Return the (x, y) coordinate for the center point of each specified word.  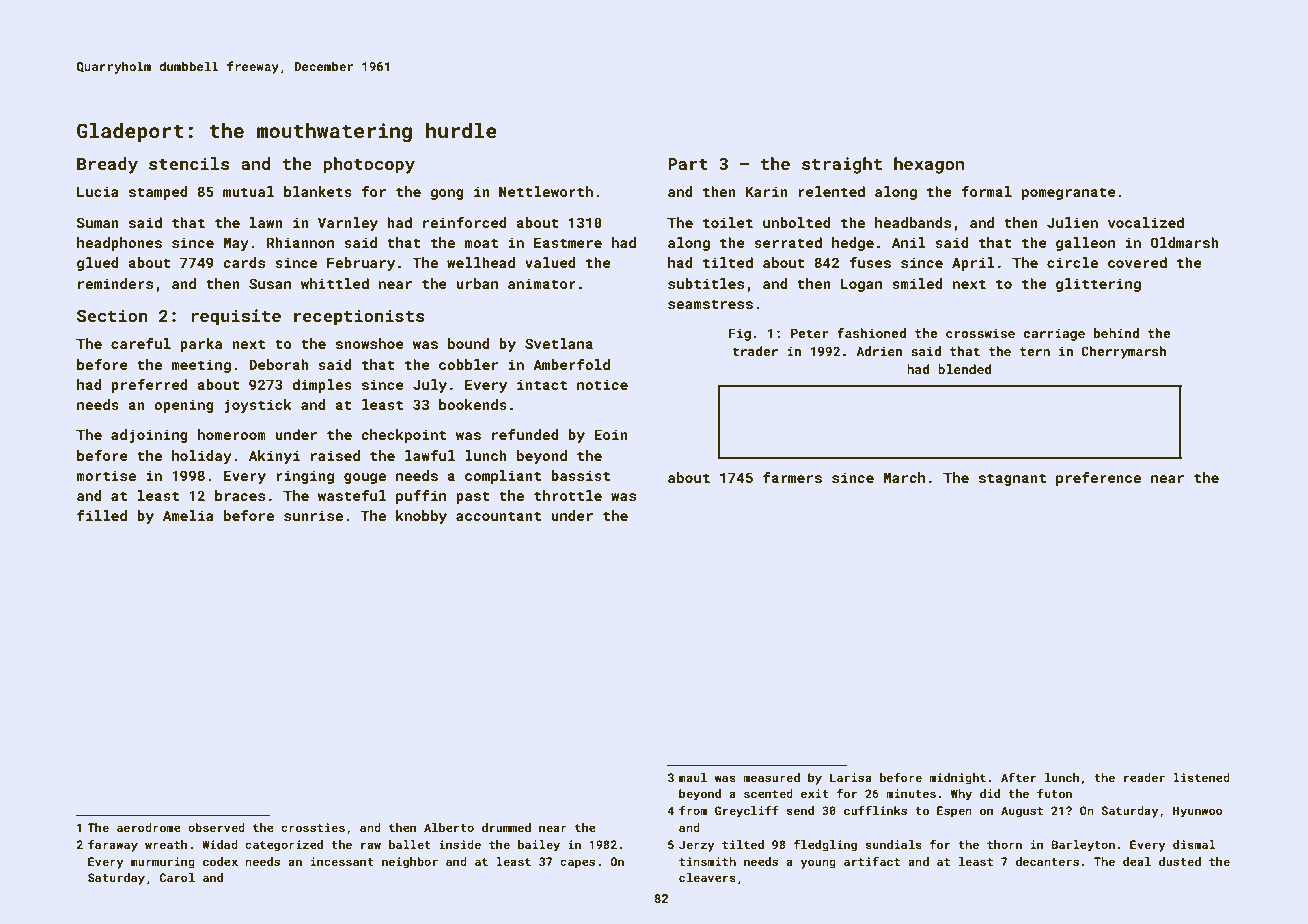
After (1018, 777)
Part (688, 164)
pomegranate (1069, 193)
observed (216, 827)
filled (102, 515)
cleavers (707, 877)
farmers (792, 477)
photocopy (369, 165)
